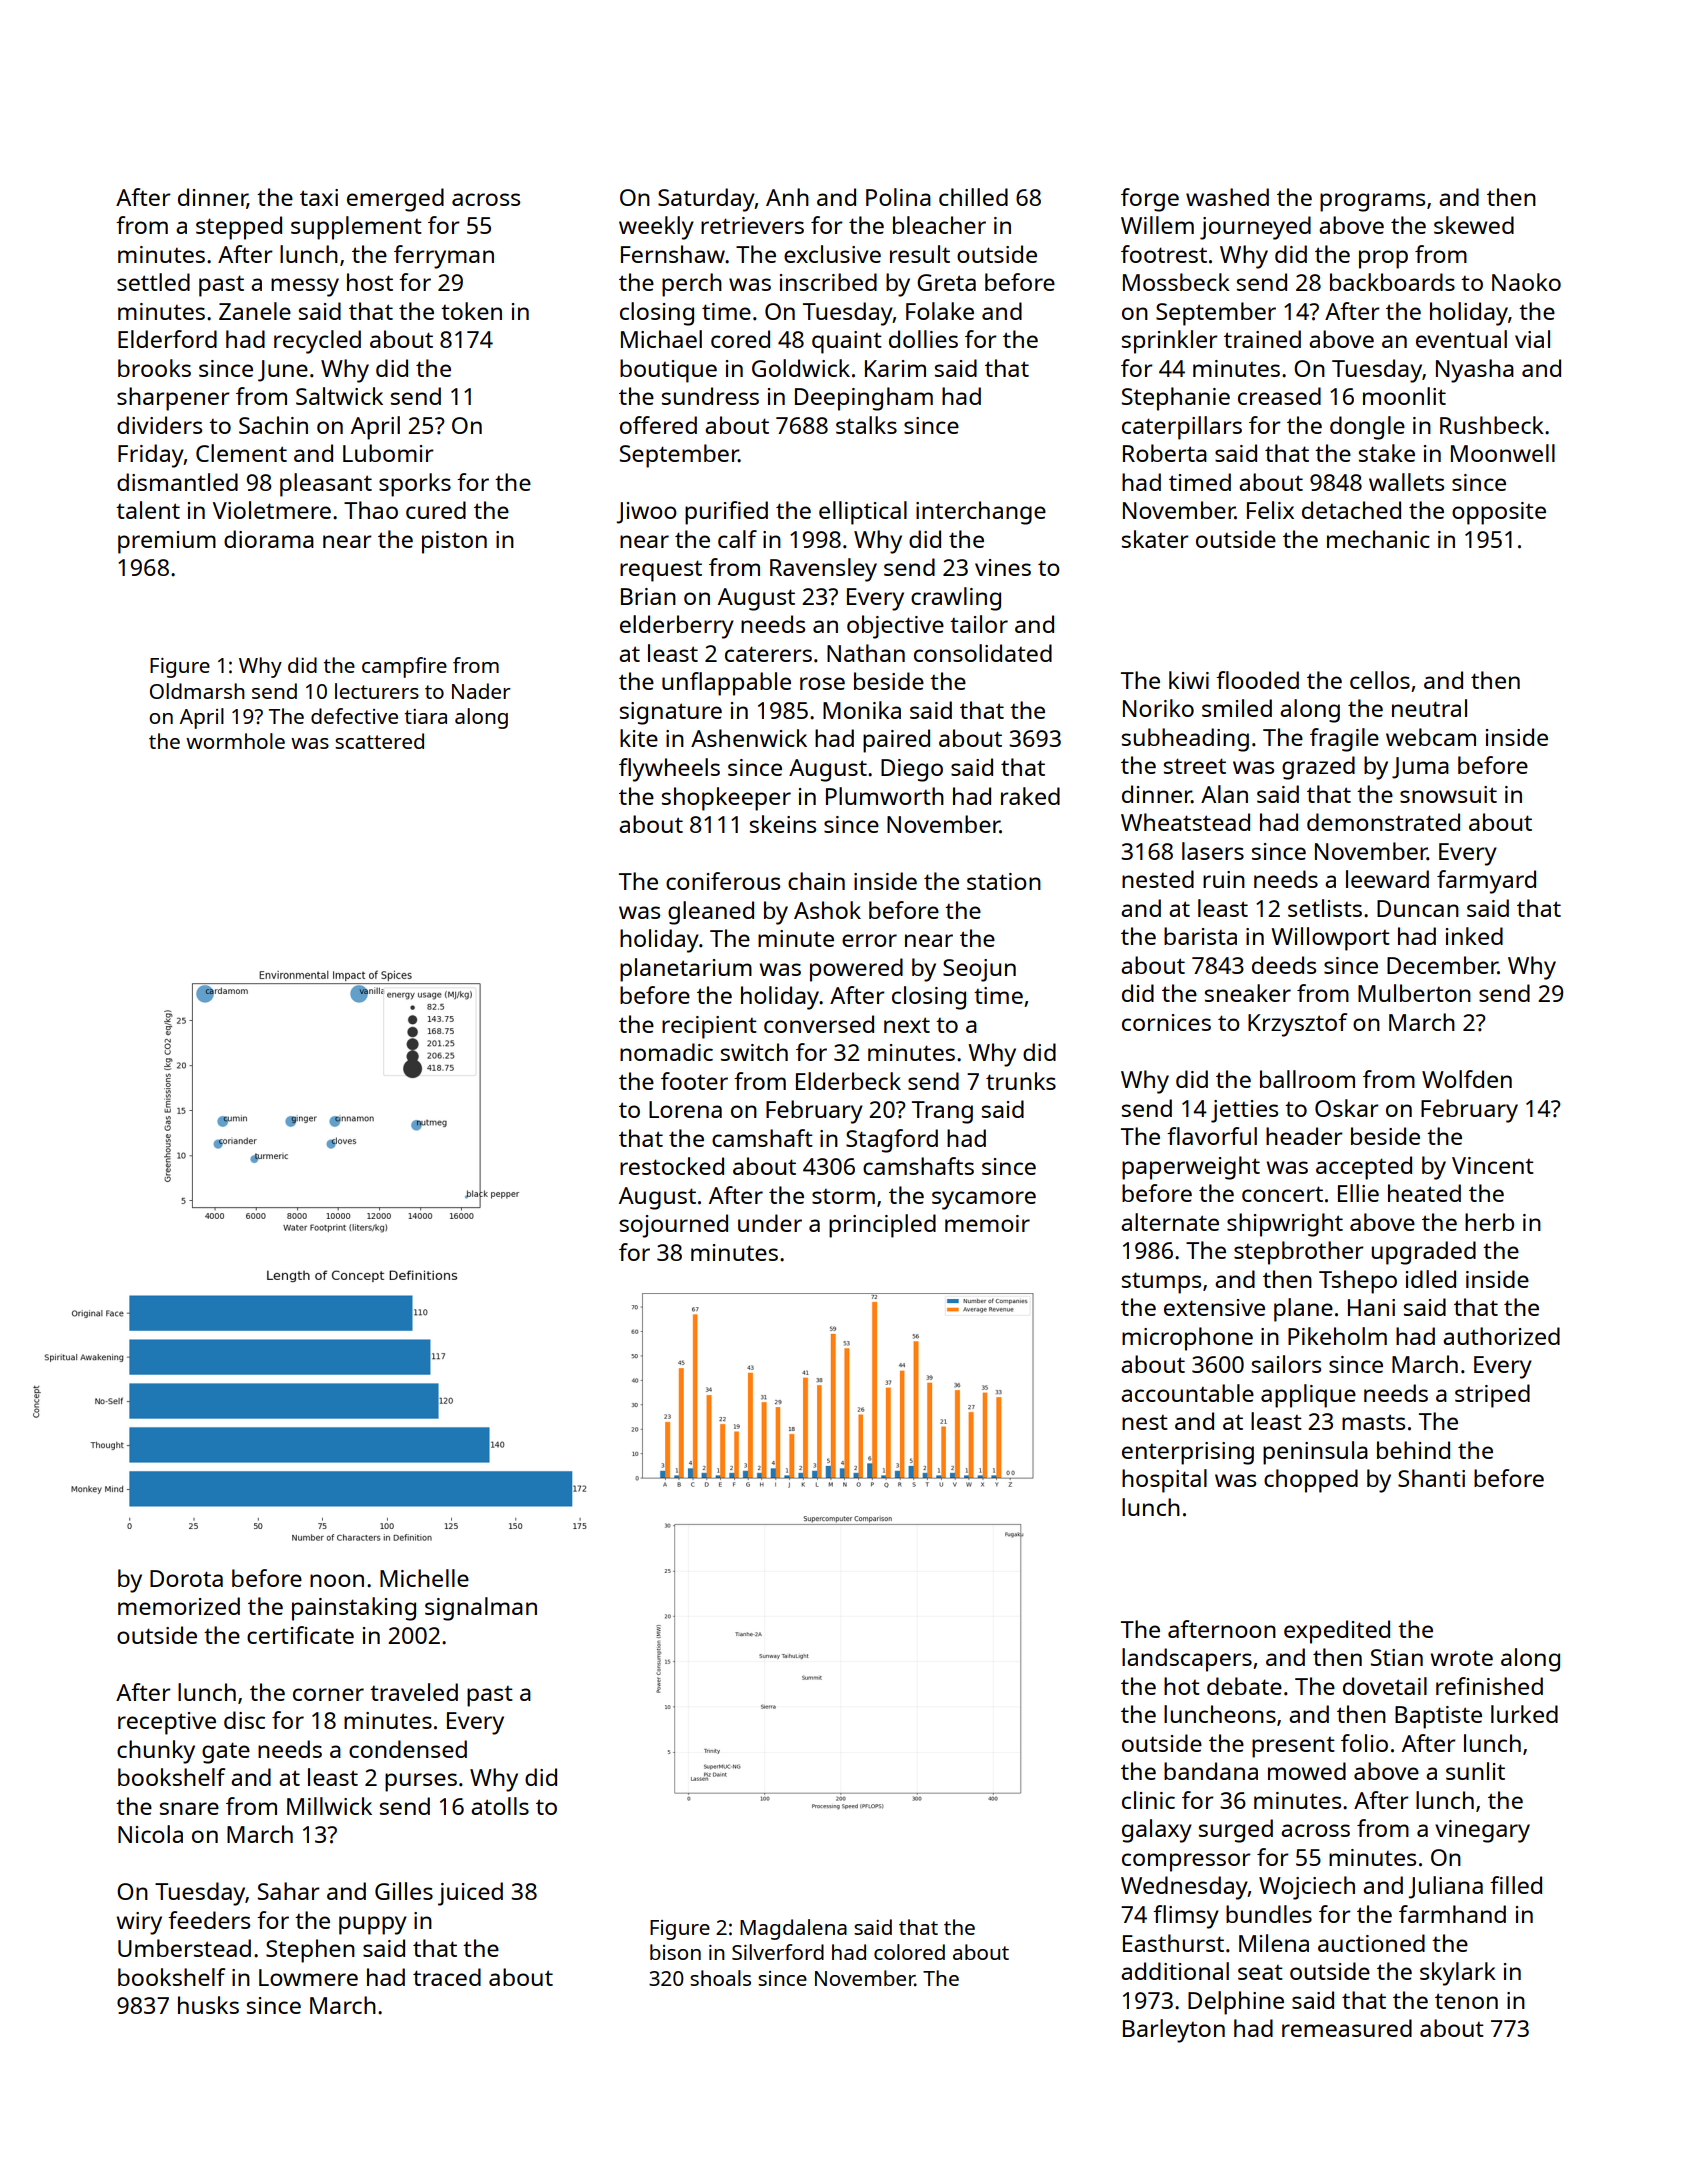  Describe the element at coordinates (1282, 1194) in the screenshot. I see `concert` at that location.
